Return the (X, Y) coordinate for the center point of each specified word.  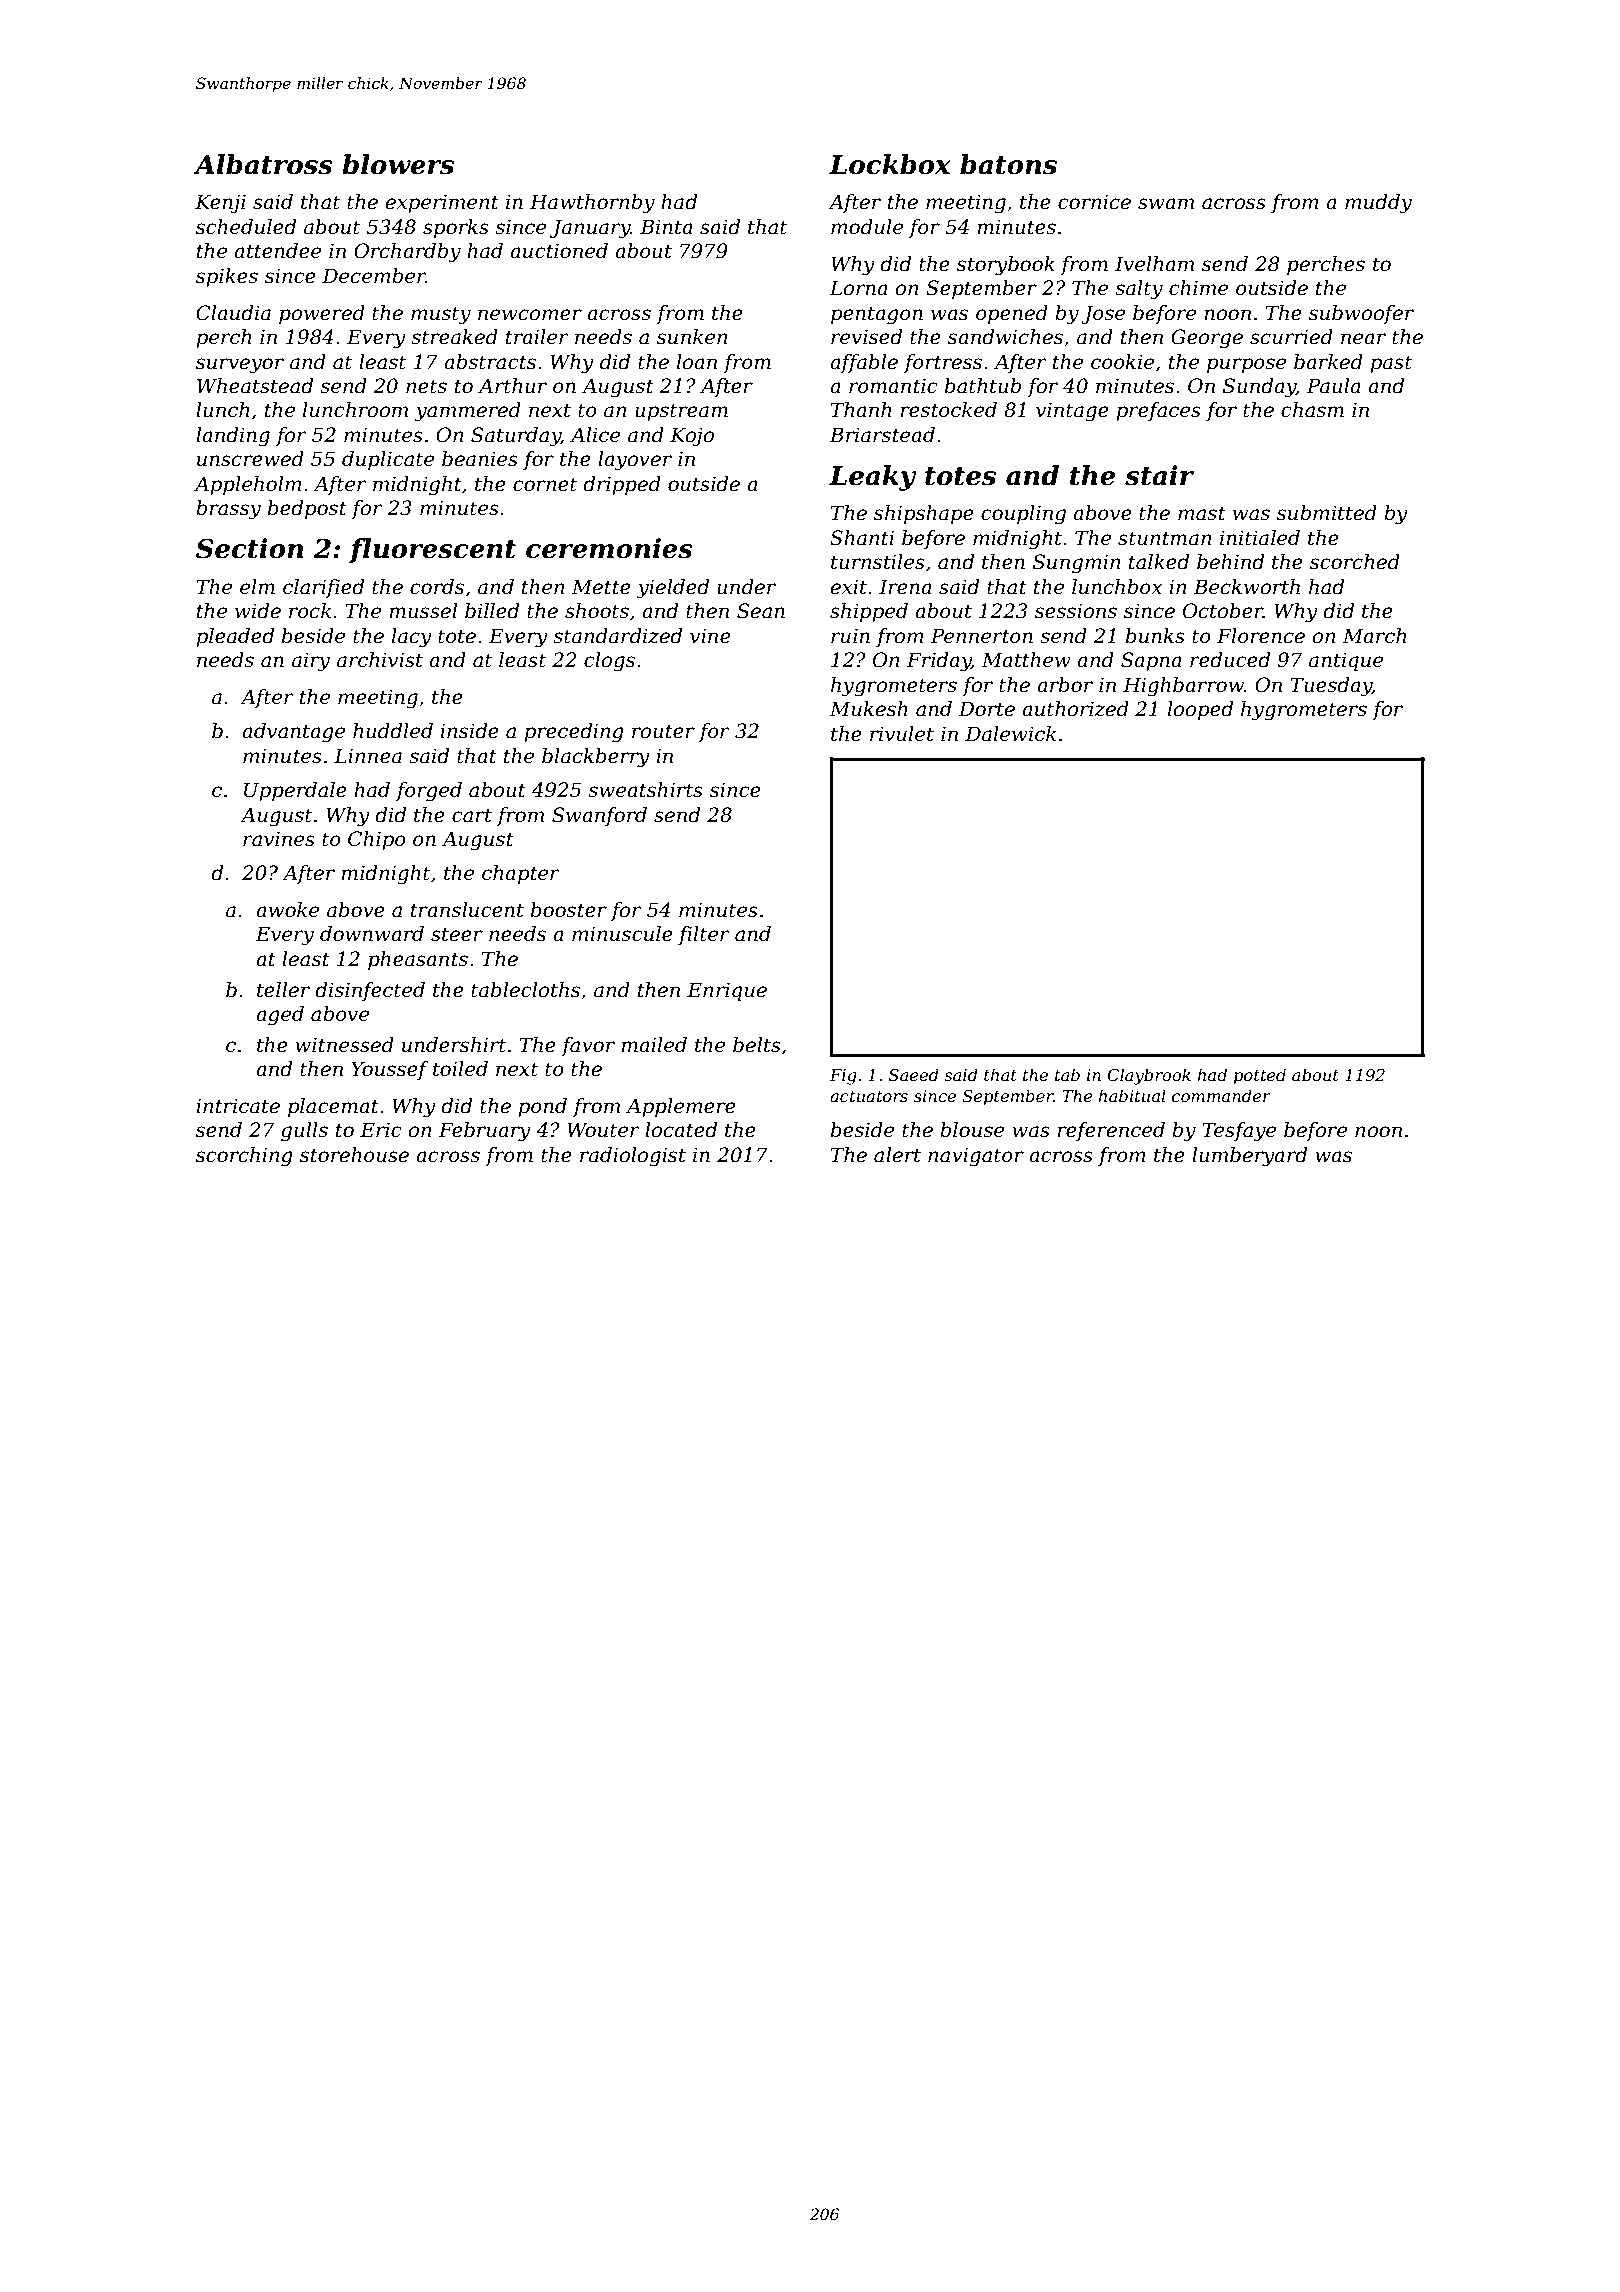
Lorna (858, 288)
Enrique (727, 991)
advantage (293, 733)
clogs (609, 662)
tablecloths (525, 990)
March (1374, 636)
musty (441, 315)
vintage (1072, 412)
